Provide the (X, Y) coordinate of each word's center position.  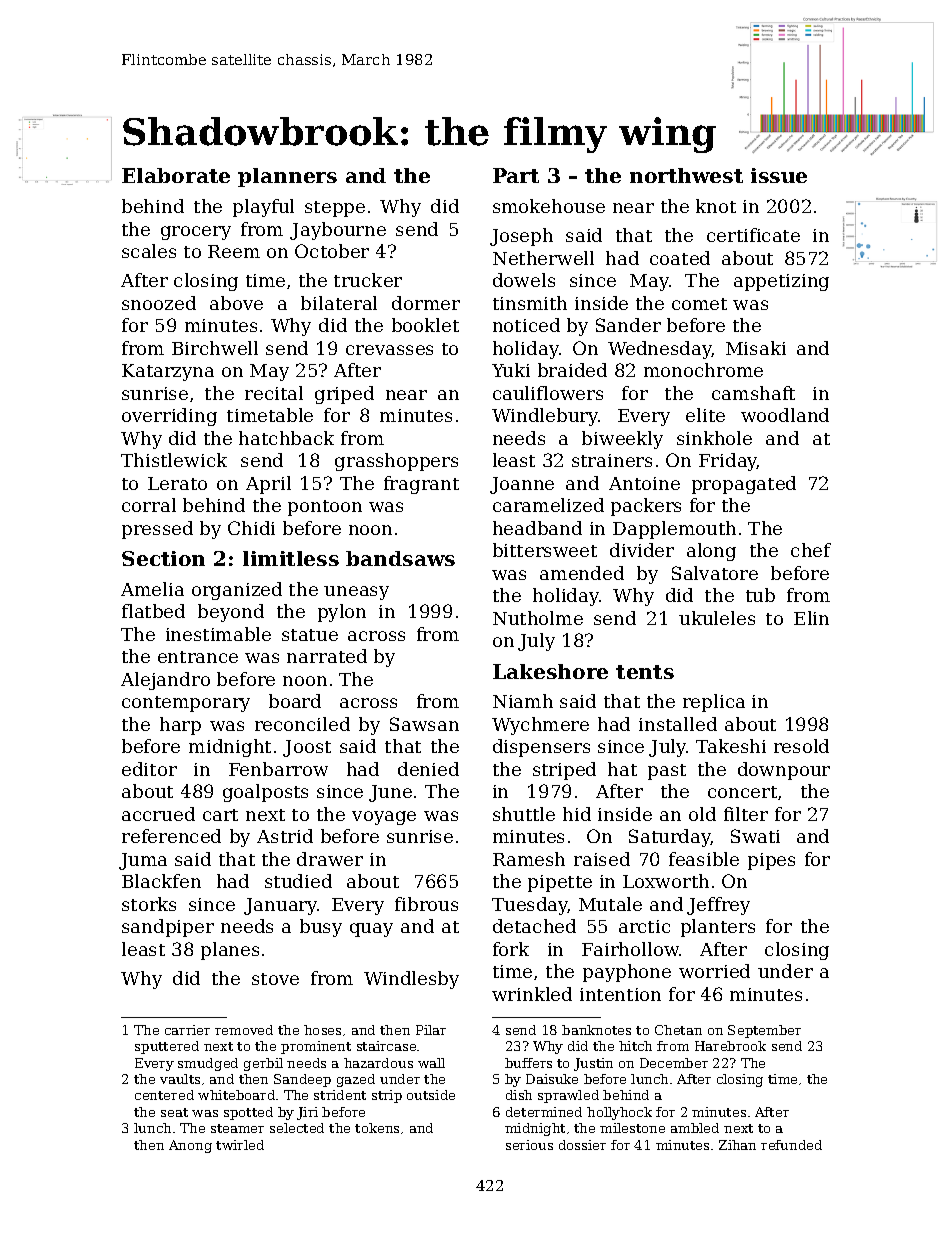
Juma (143, 861)
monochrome (703, 370)
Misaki (756, 348)
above (236, 303)
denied (428, 769)
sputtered (167, 1047)
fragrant (421, 485)
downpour (784, 771)
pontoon (325, 508)
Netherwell (543, 258)
